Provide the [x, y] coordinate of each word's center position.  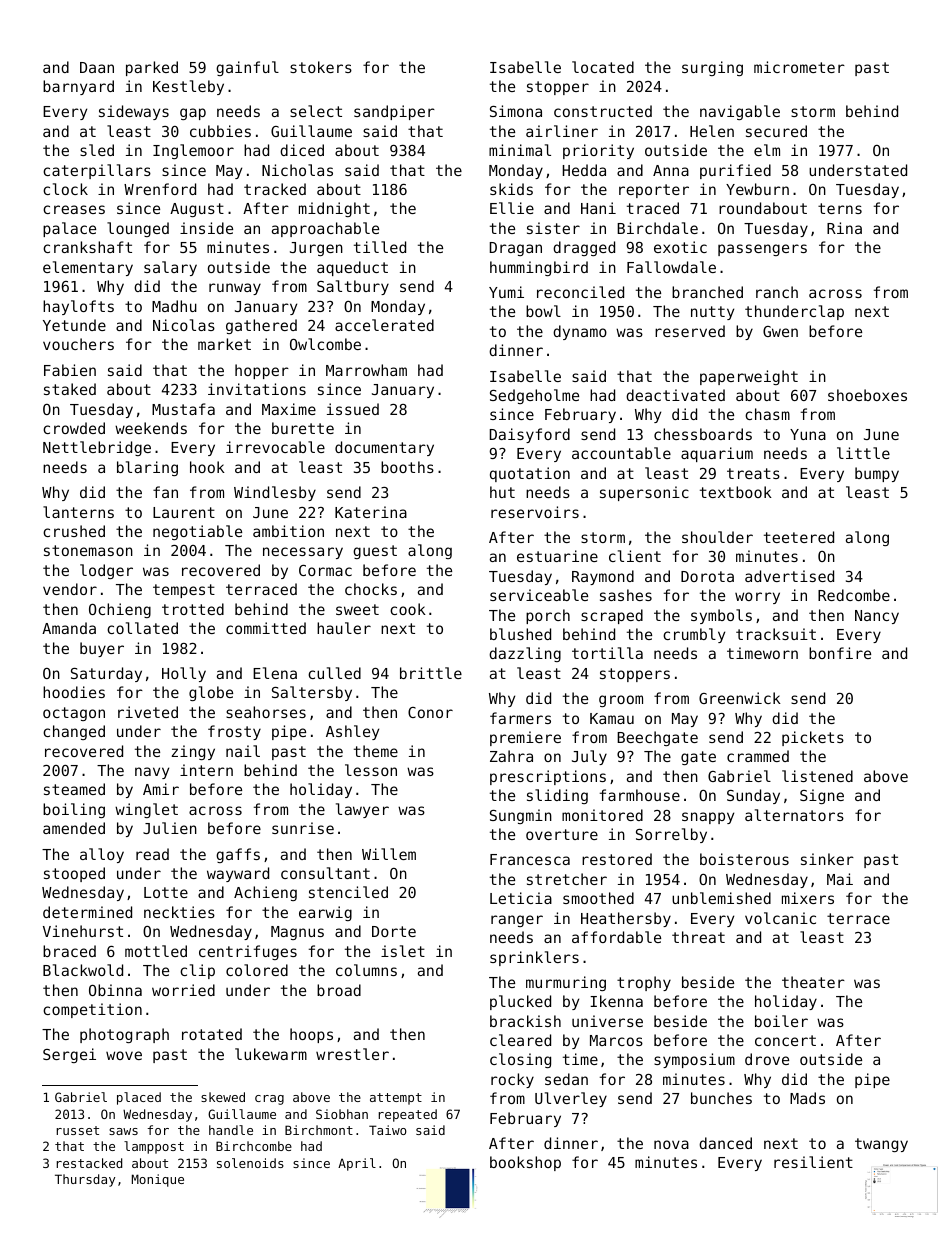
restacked [89, 1163]
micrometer [799, 67]
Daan [97, 67]
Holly [184, 674]
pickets [813, 738]
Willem [389, 854]
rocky [512, 1080]
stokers [321, 67]
